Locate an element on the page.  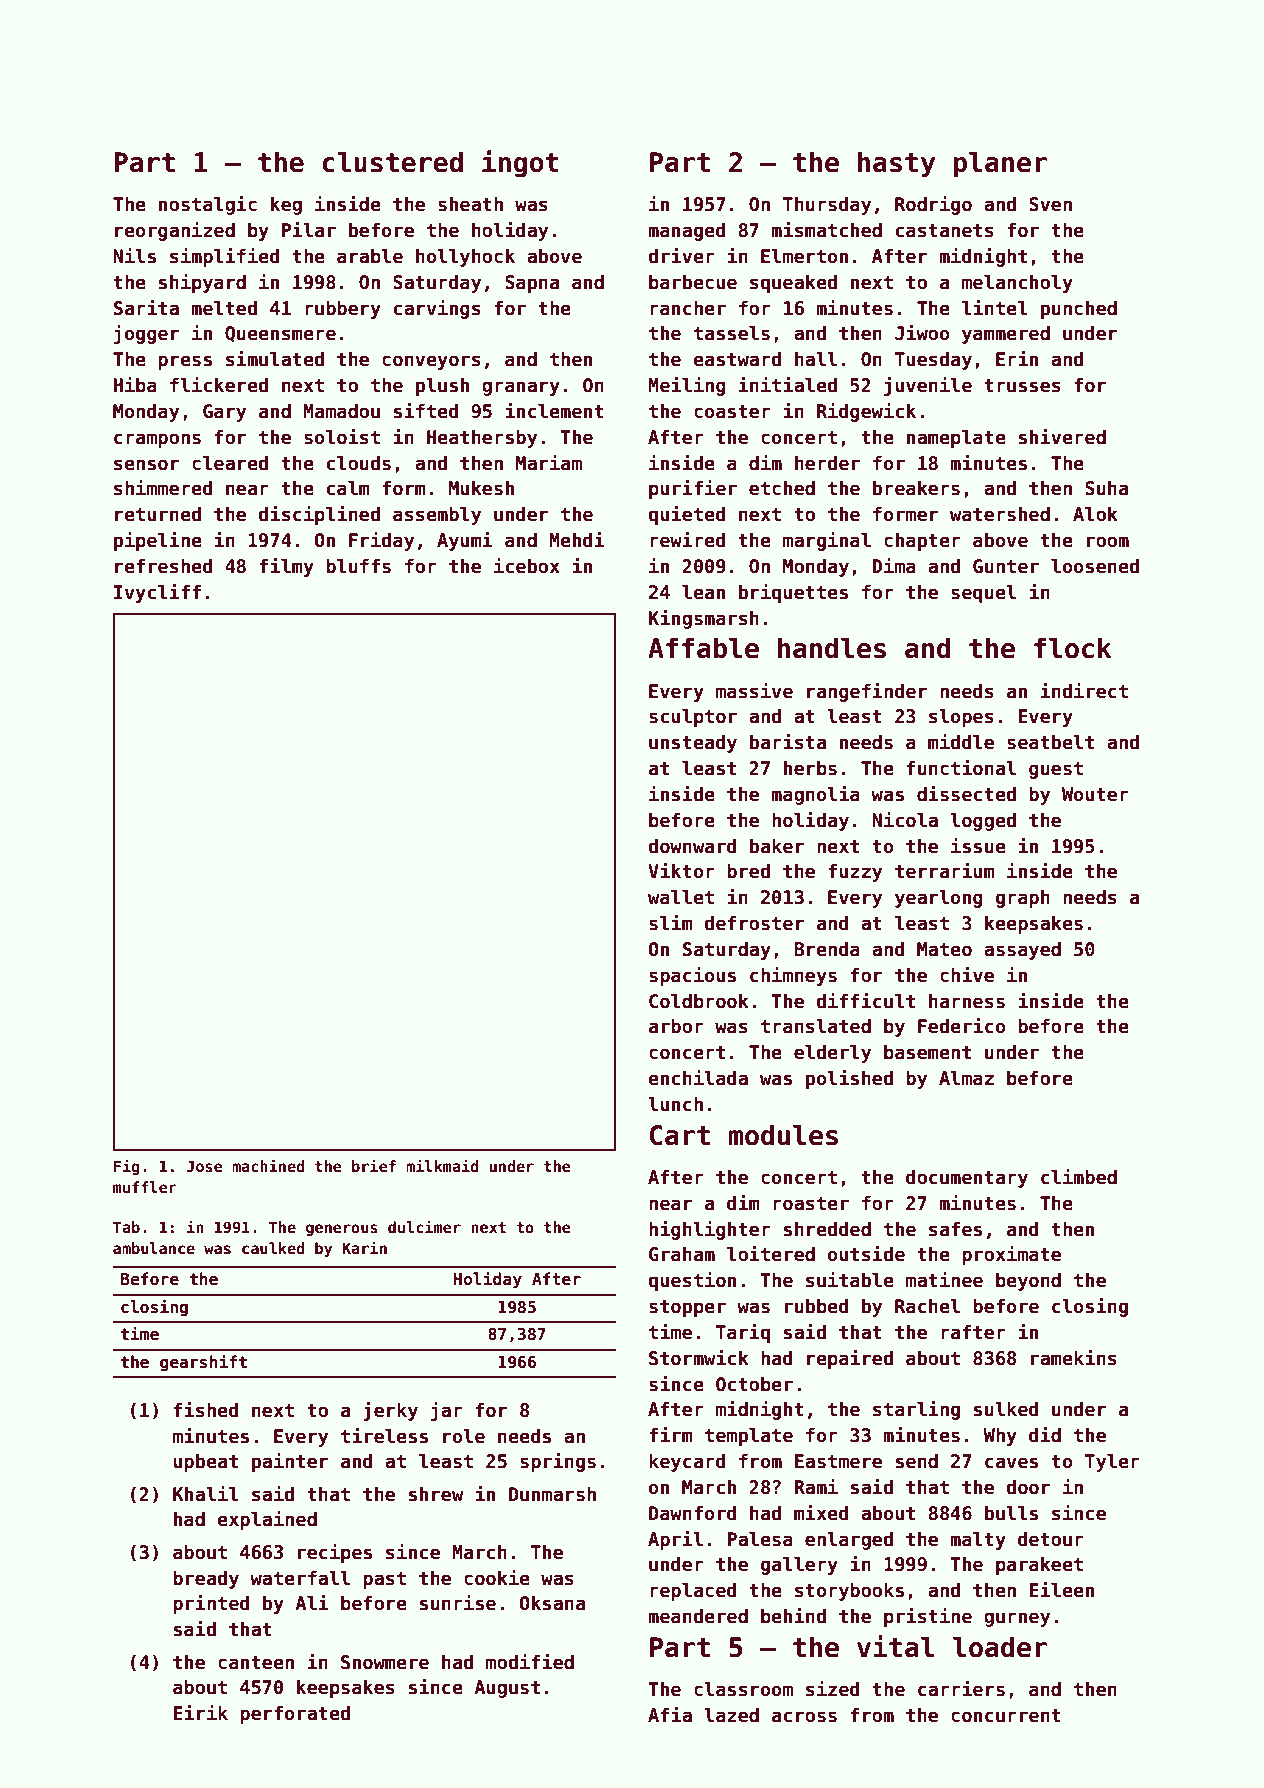
arbor is located at coordinates (676, 1026).
